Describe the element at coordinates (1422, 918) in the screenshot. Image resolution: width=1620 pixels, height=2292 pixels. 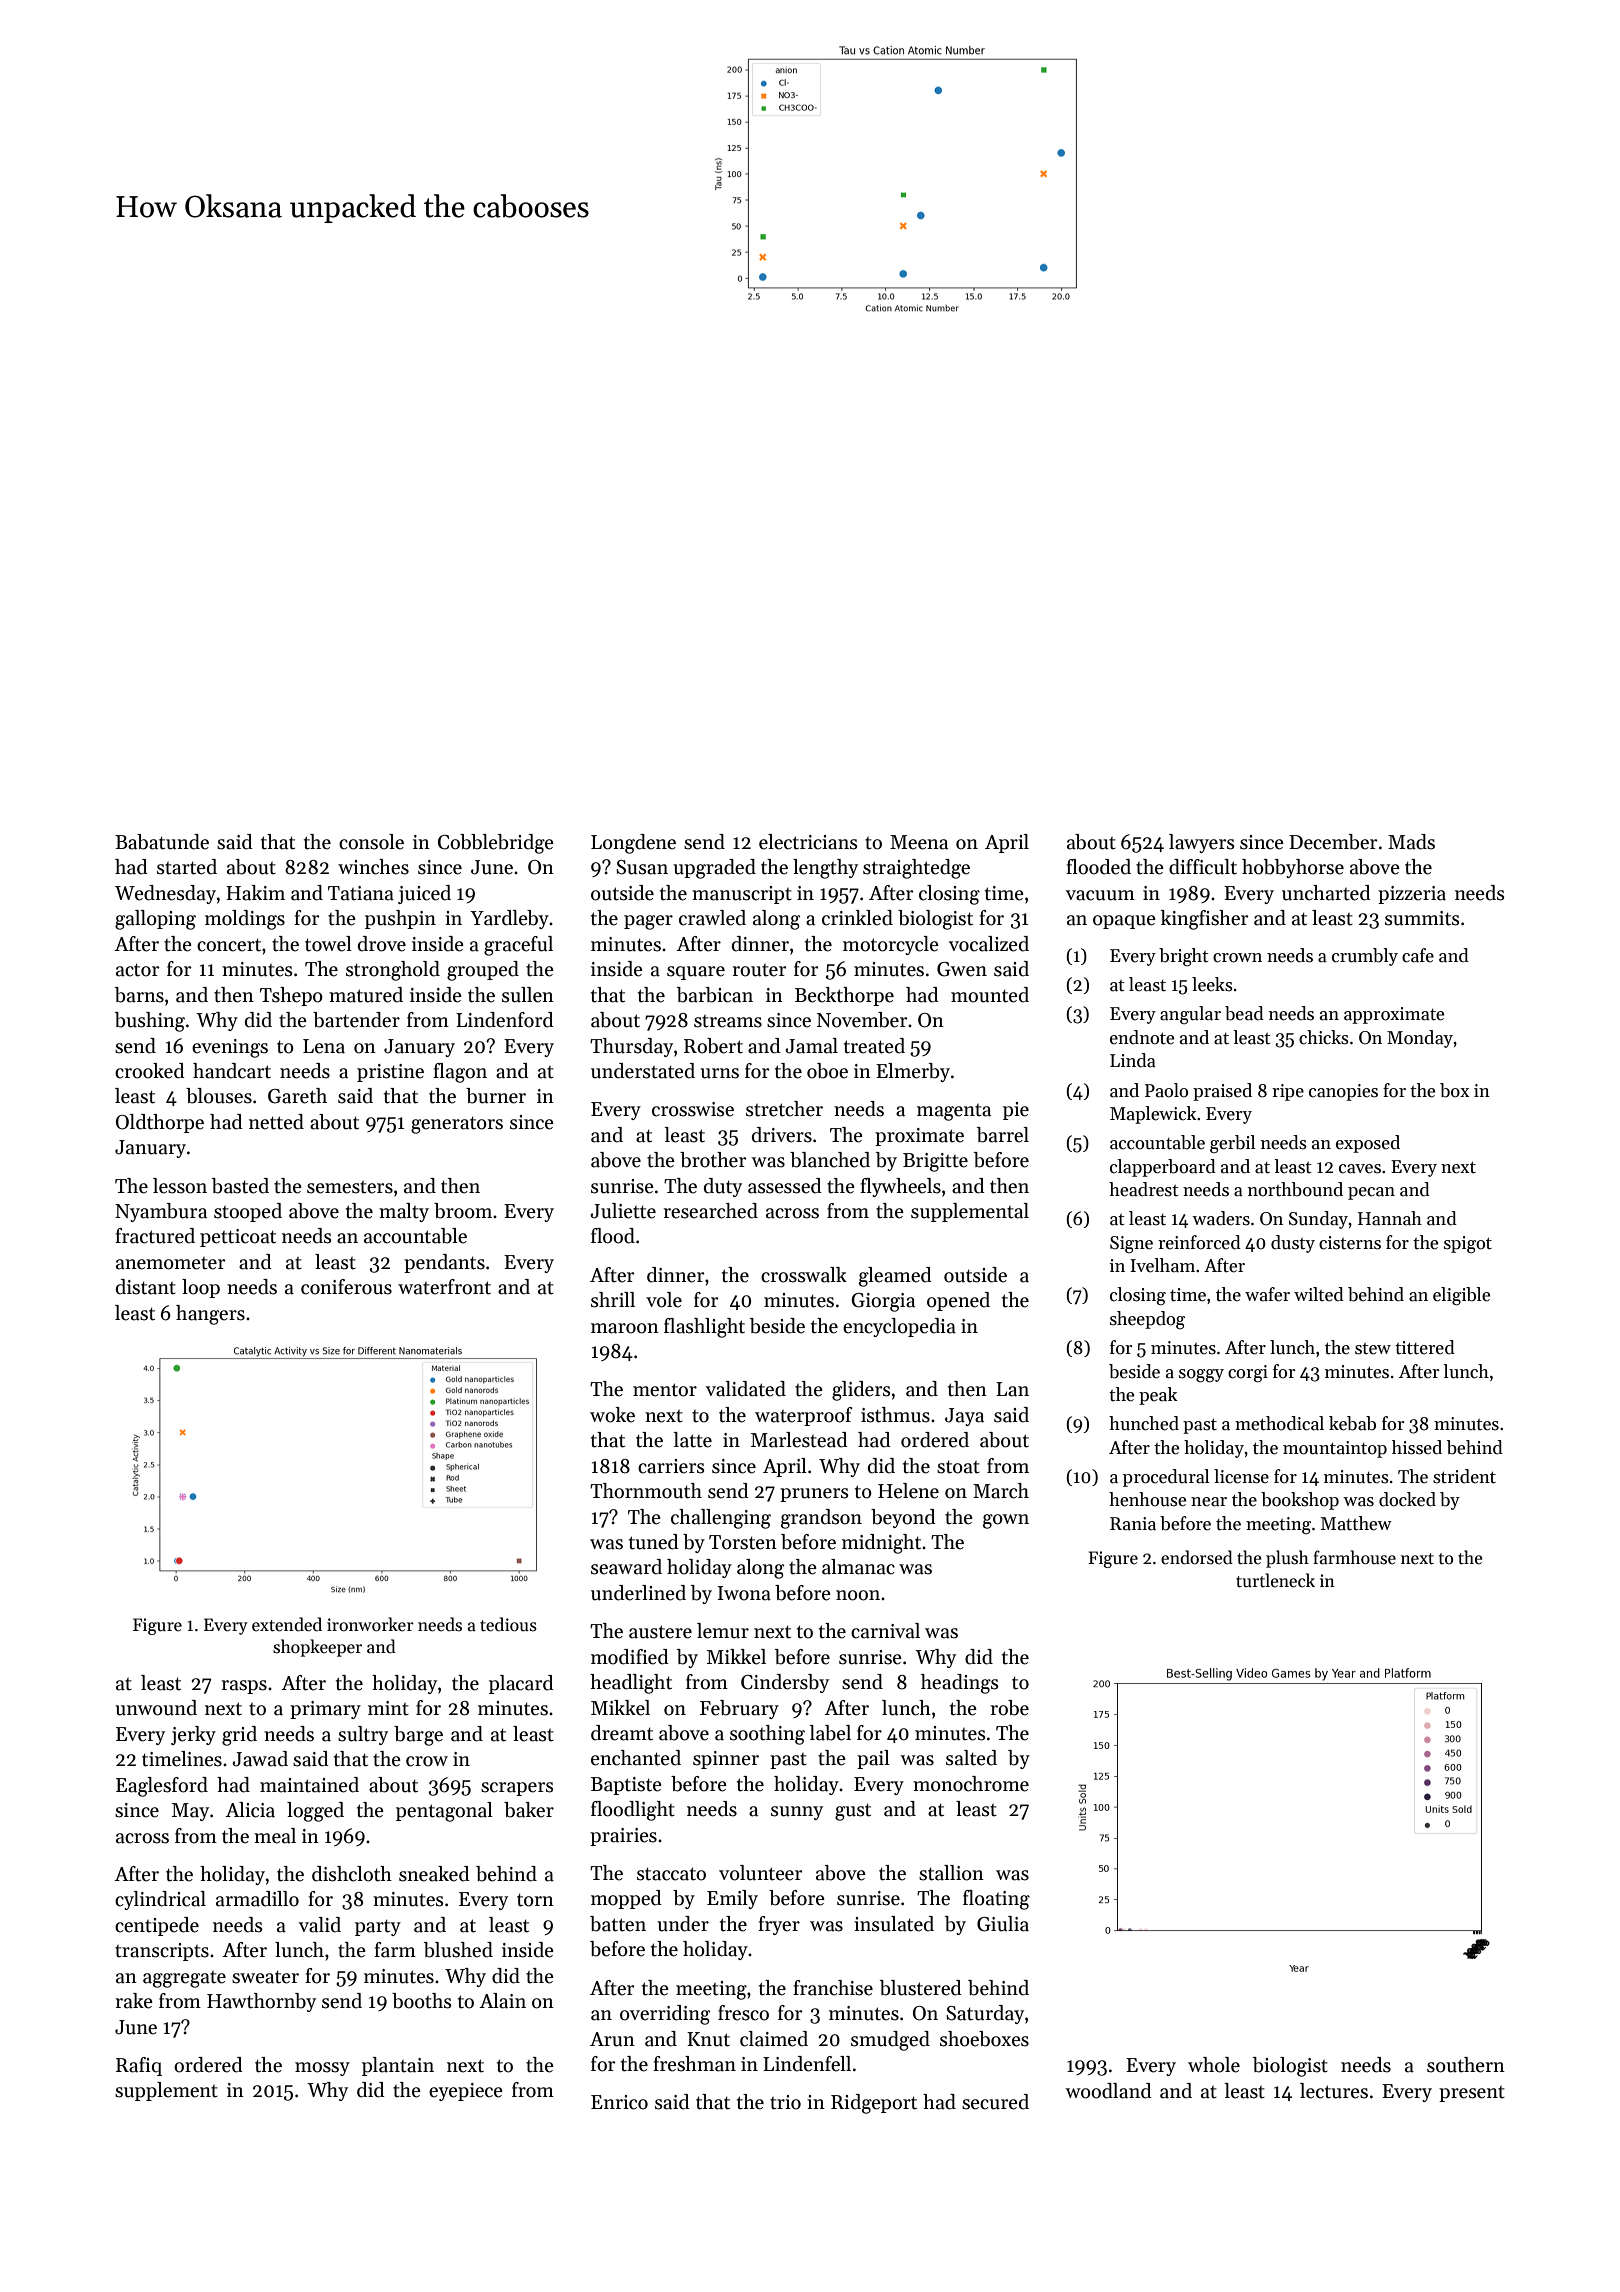
I see `summits` at that location.
